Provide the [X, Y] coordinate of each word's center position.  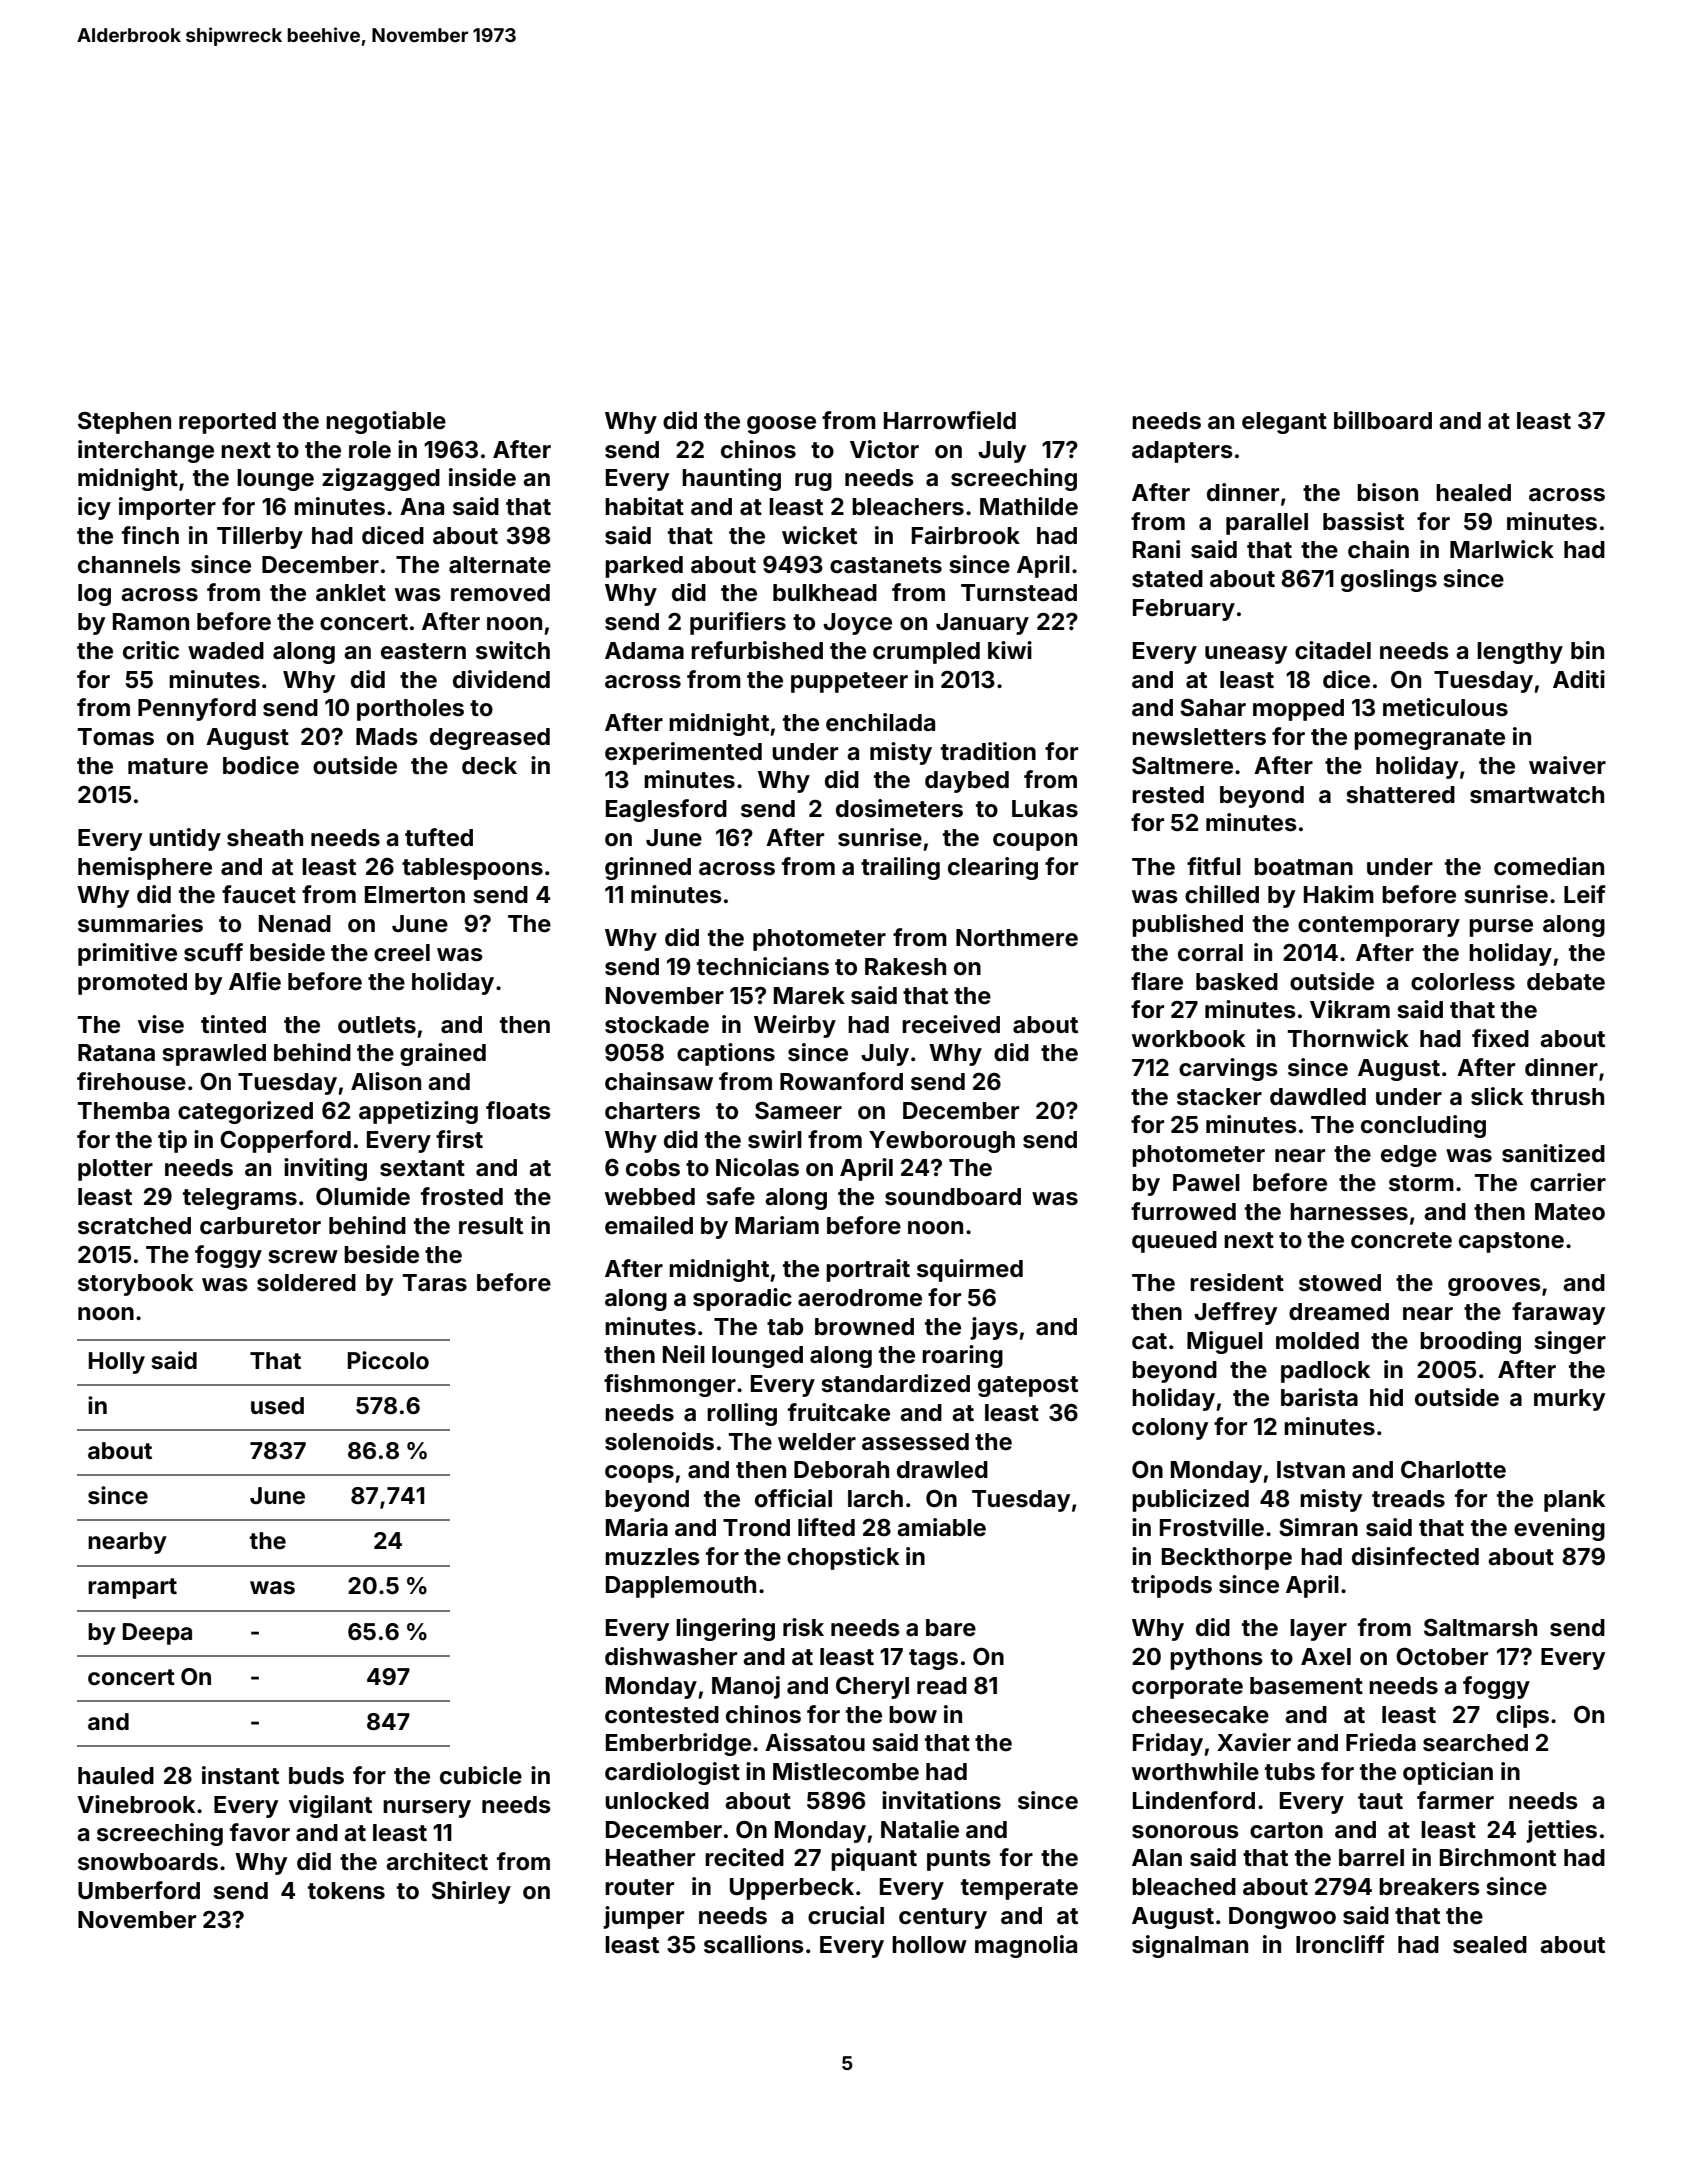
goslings [1389, 580]
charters [652, 1111]
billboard [1383, 420]
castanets [886, 565]
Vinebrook [136, 1804]
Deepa [157, 1634]
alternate [500, 565]
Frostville [1212, 1527]
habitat [644, 506]
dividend [501, 679]
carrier [1568, 1182]
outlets [377, 1025]
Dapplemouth [681, 1587]
